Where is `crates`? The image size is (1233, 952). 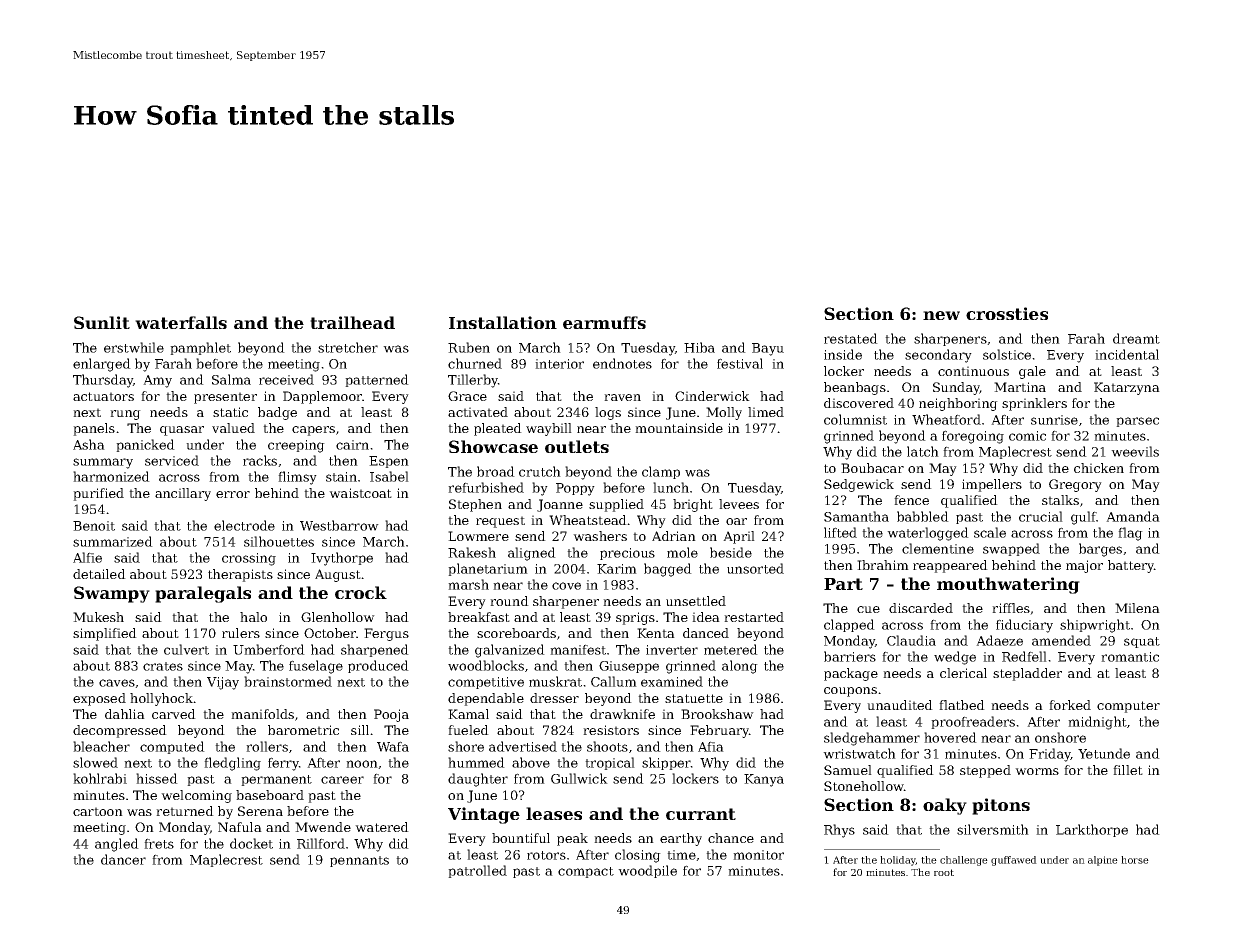 crates is located at coordinates (163, 666).
